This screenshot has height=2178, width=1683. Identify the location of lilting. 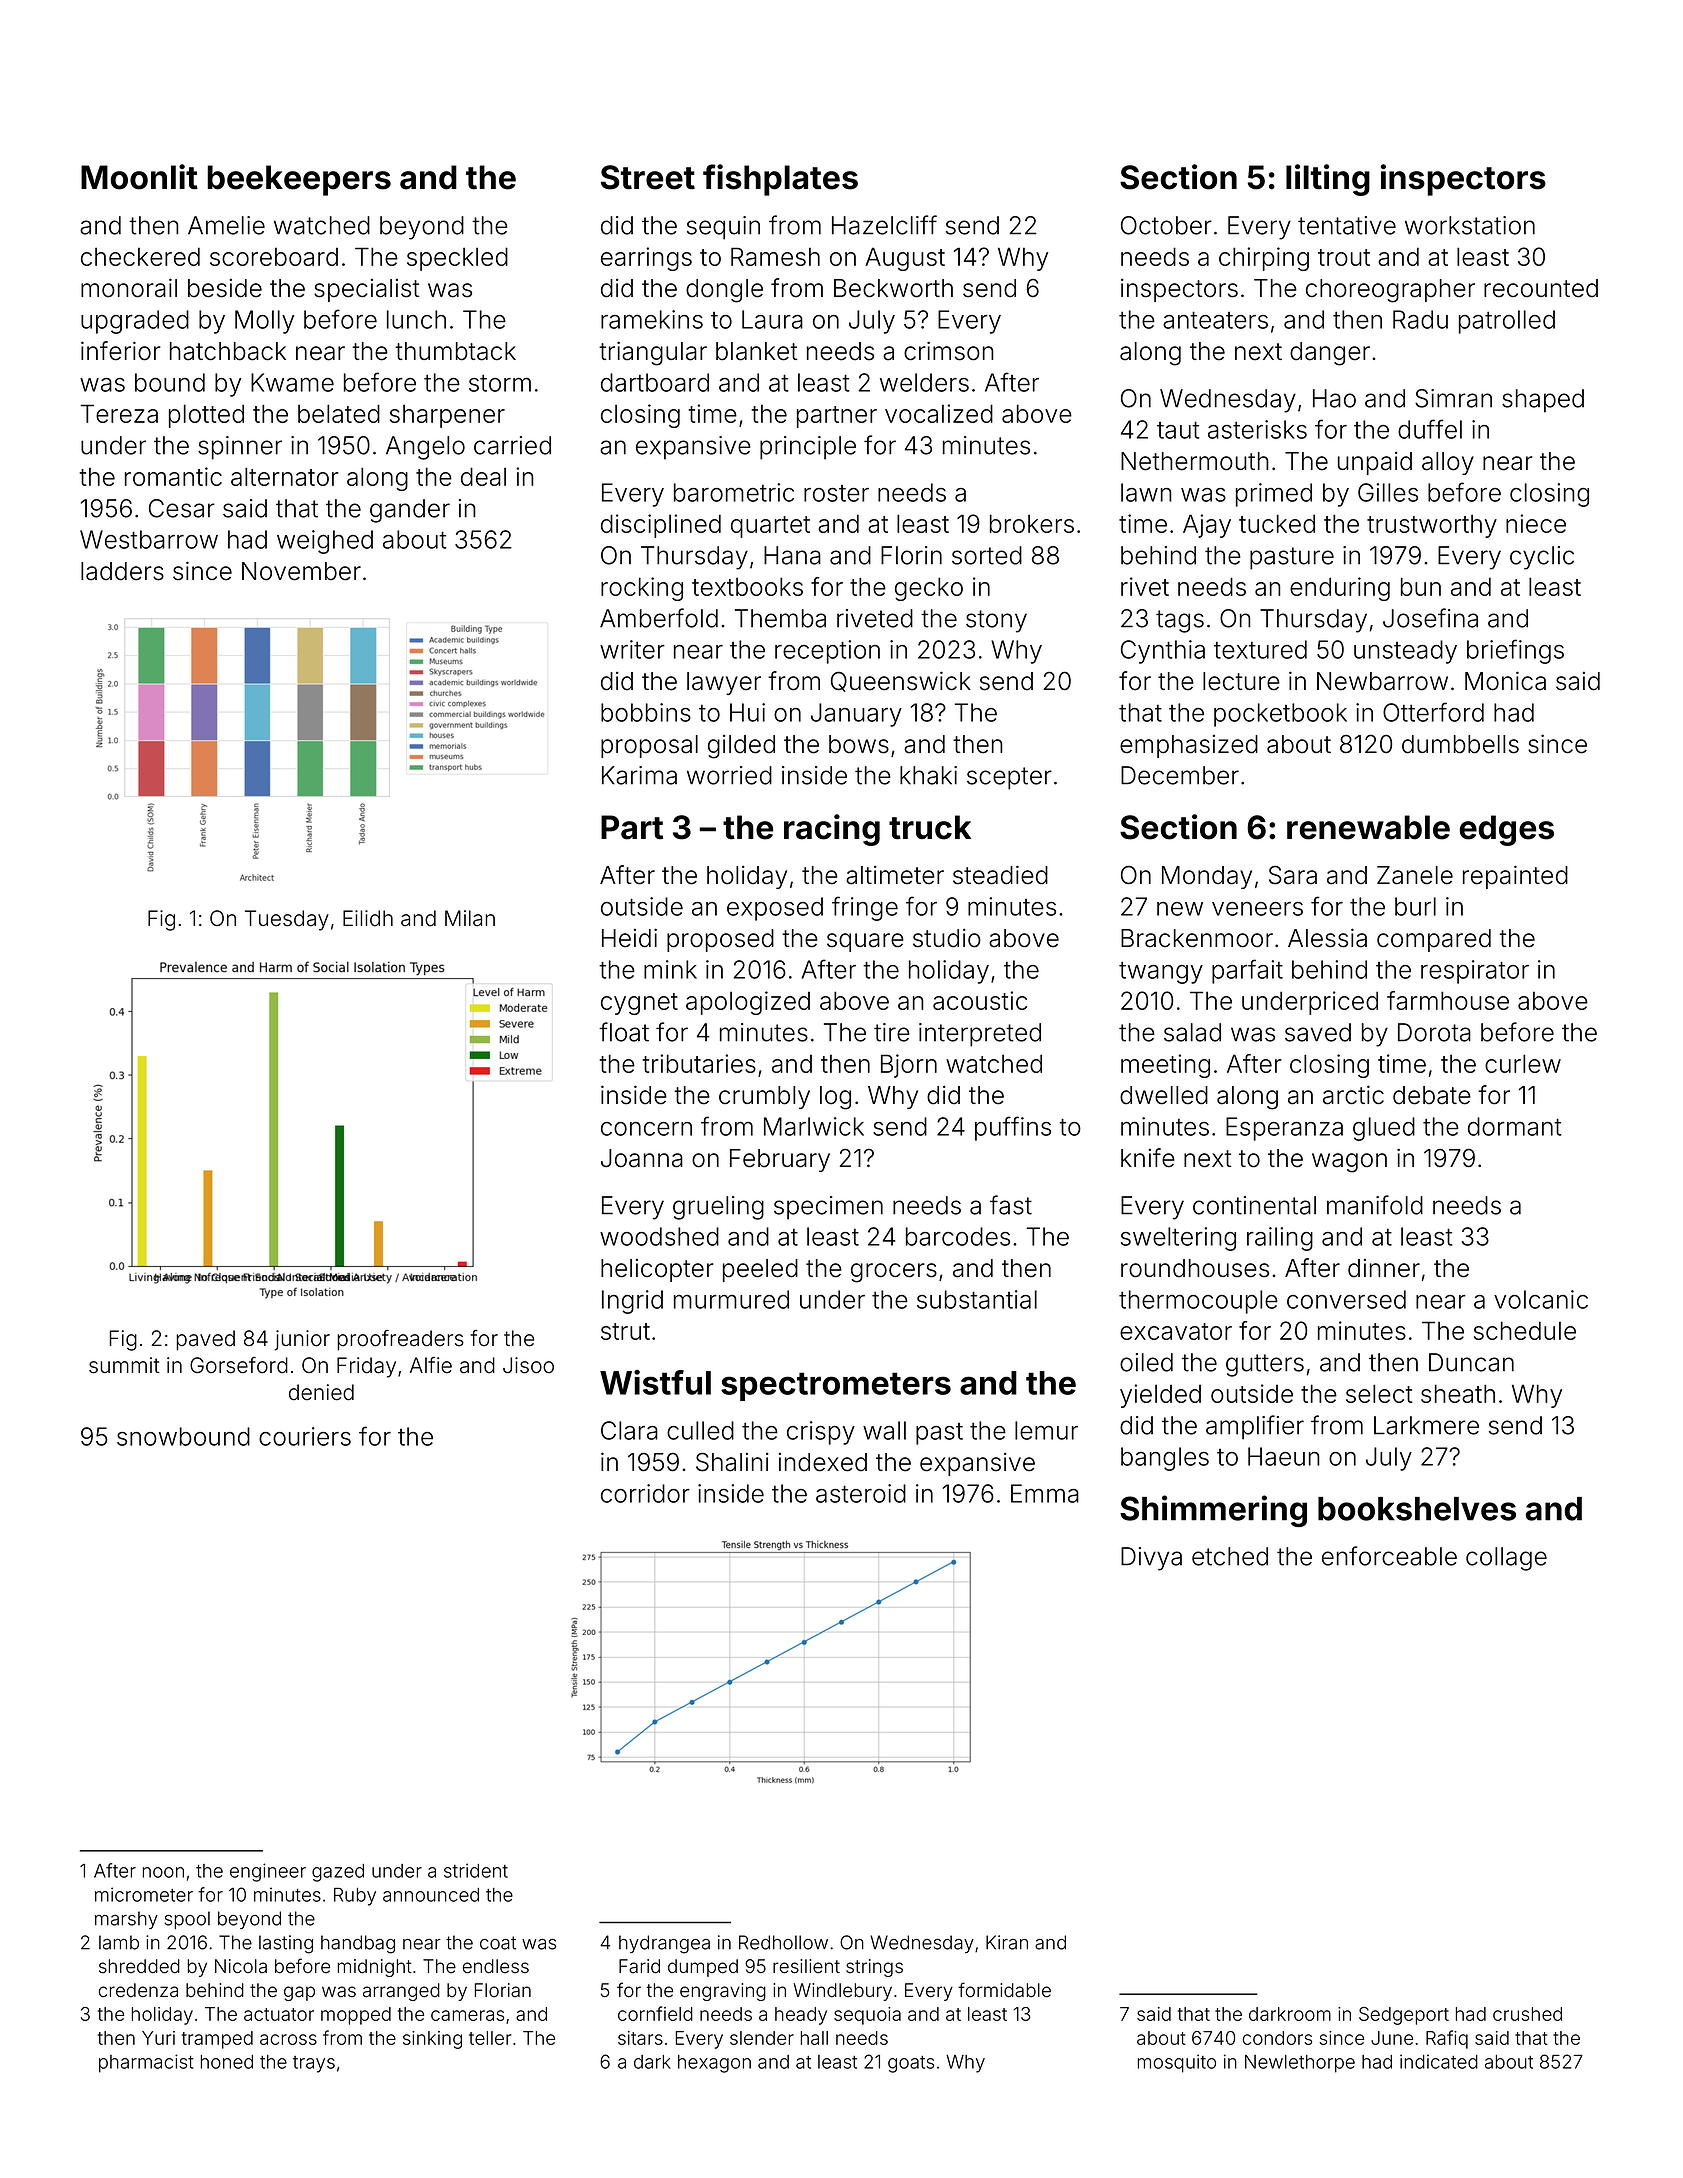
(1328, 180).
